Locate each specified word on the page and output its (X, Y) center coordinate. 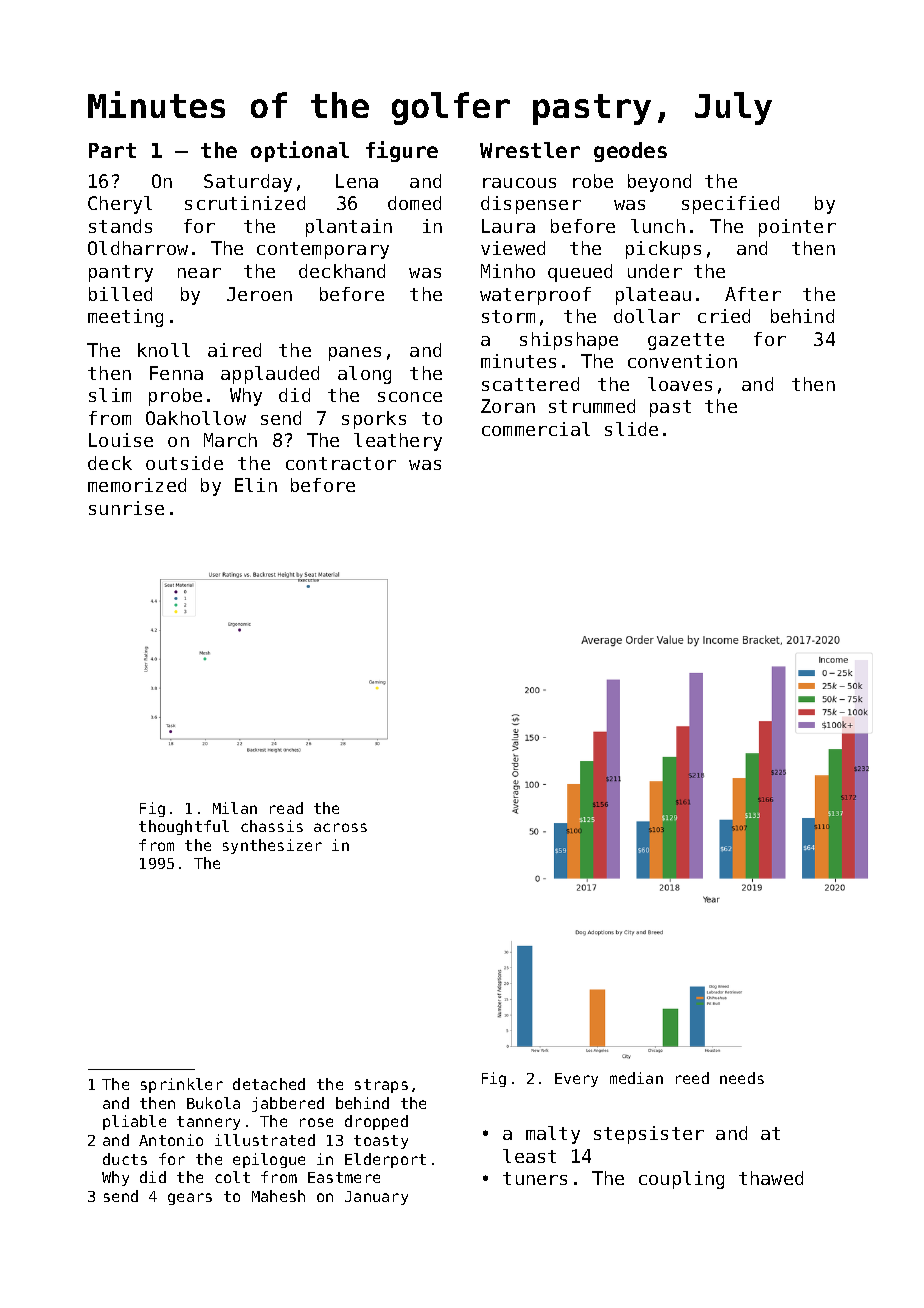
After (753, 294)
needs (742, 1078)
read (286, 808)
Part (112, 150)
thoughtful (184, 827)
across (340, 827)
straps (381, 1086)
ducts (125, 1159)
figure (402, 151)
